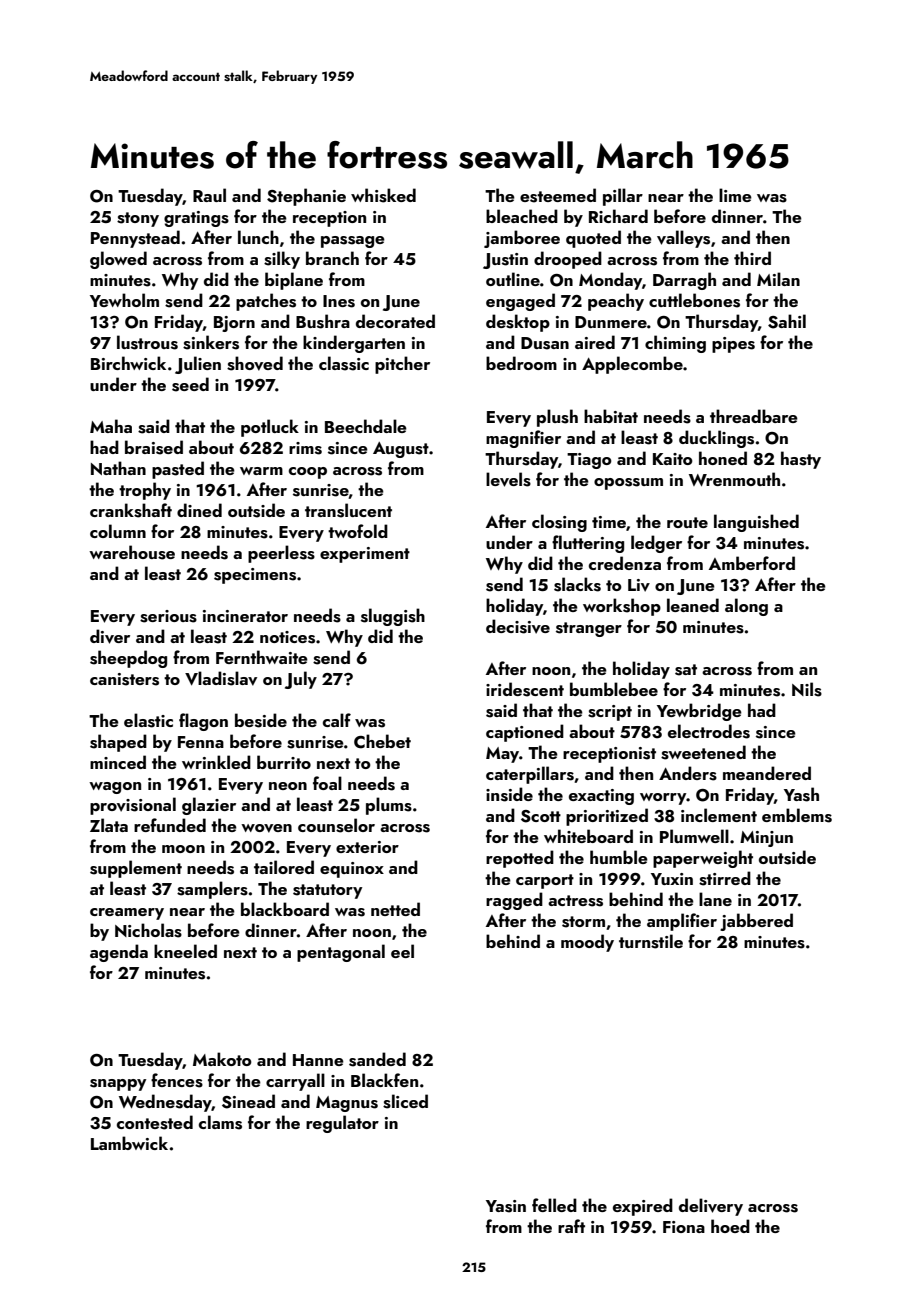  What do you see at coordinates (651, 941) in the screenshot?
I see `turnstile` at bounding box center [651, 941].
